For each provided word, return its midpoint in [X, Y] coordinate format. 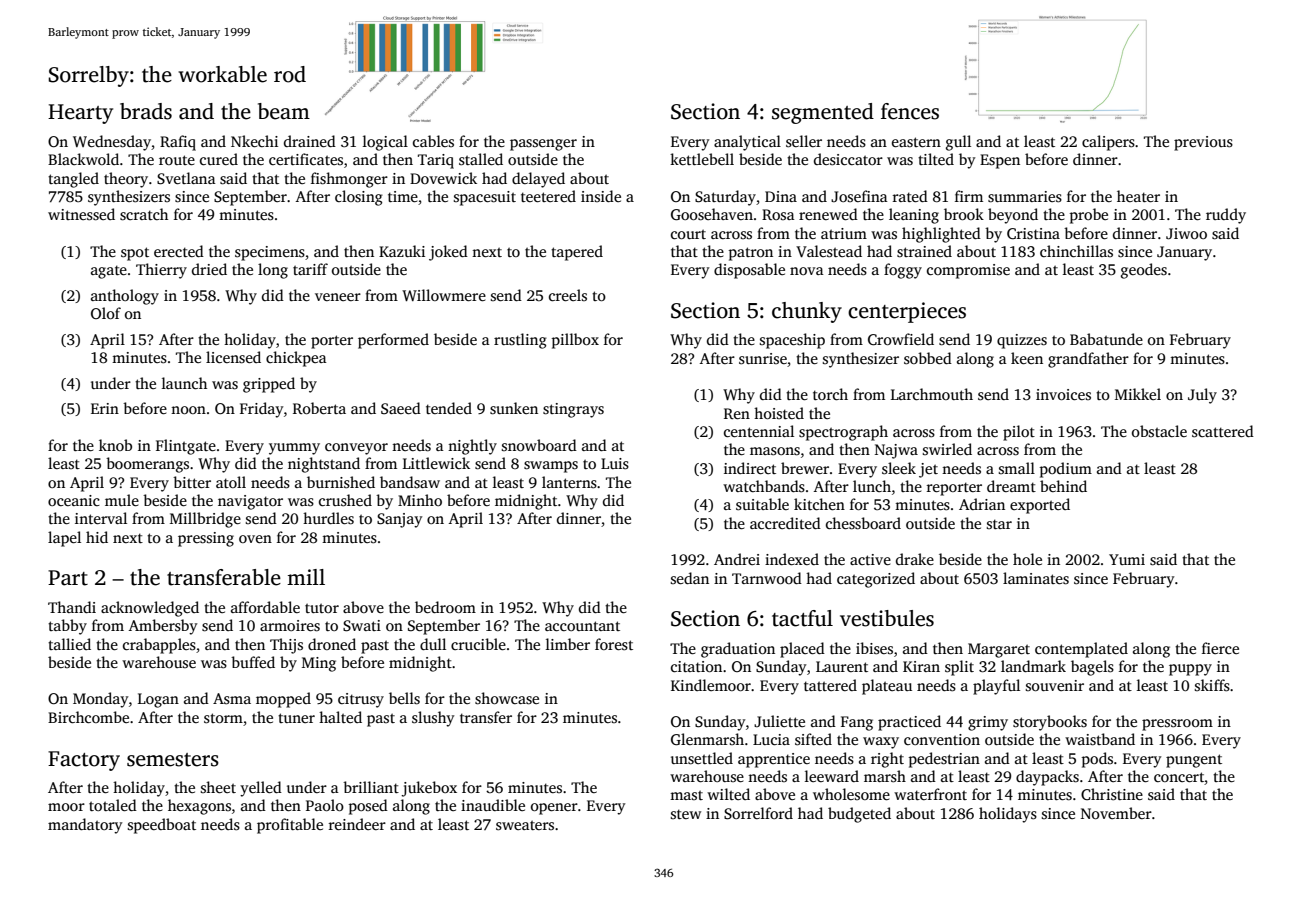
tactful [802, 618]
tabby [67, 627]
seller [804, 141]
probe [1089, 216]
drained [310, 141]
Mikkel [1138, 394]
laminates [1036, 578]
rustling [520, 341]
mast [686, 795]
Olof [106, 313]
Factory [84, 761]
